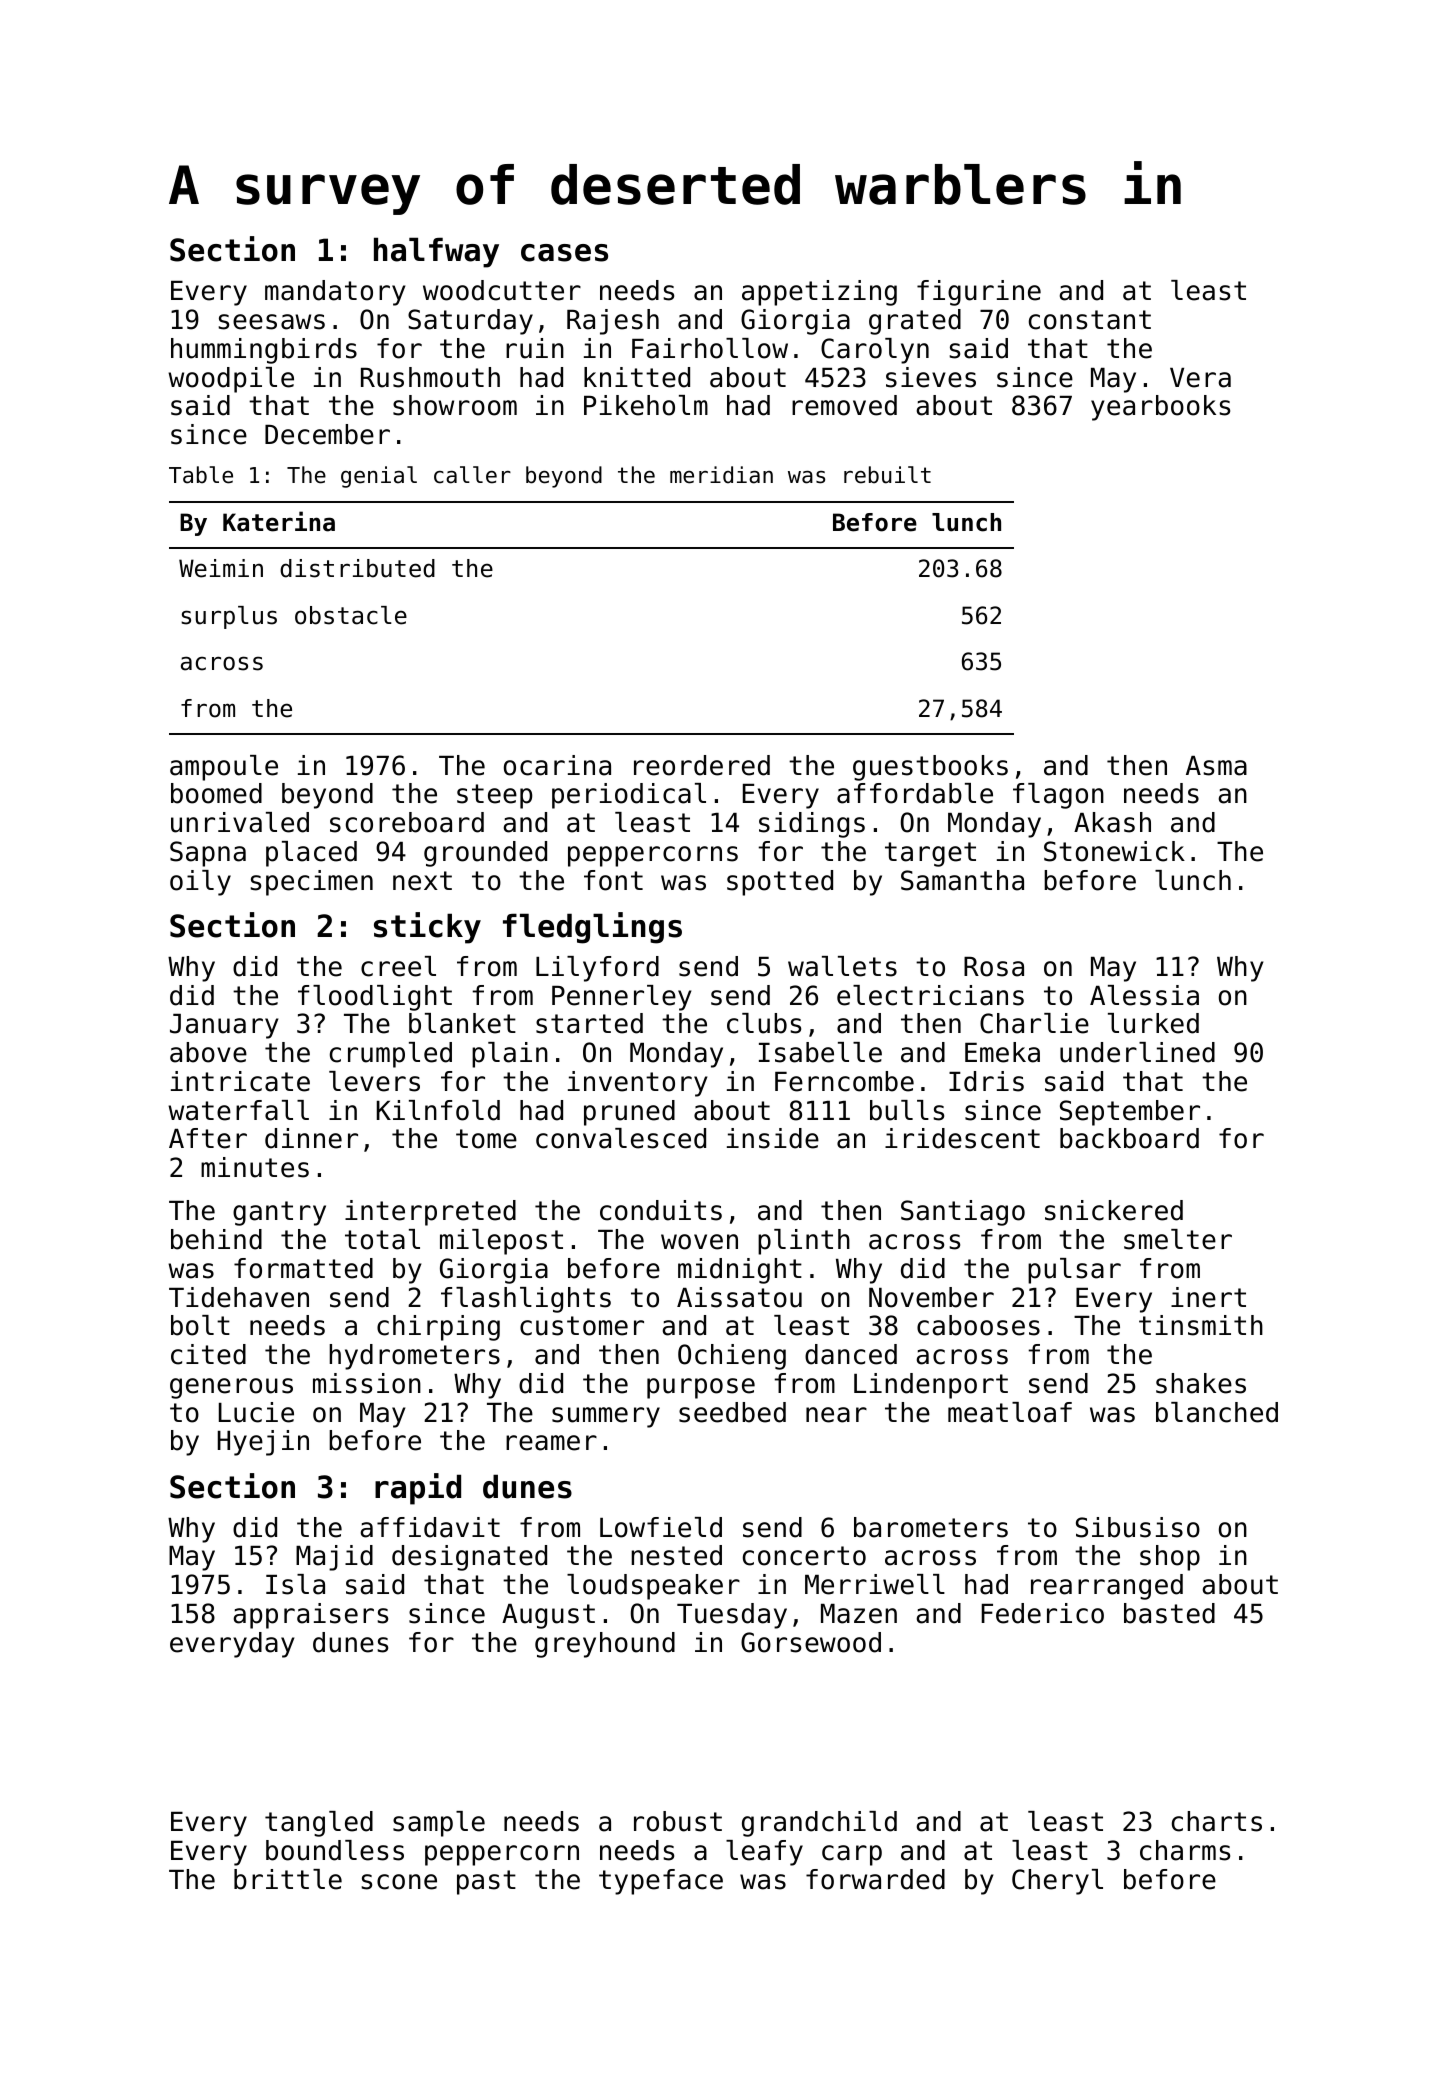  I want to click on Stonewick, so click(1114, 851).
